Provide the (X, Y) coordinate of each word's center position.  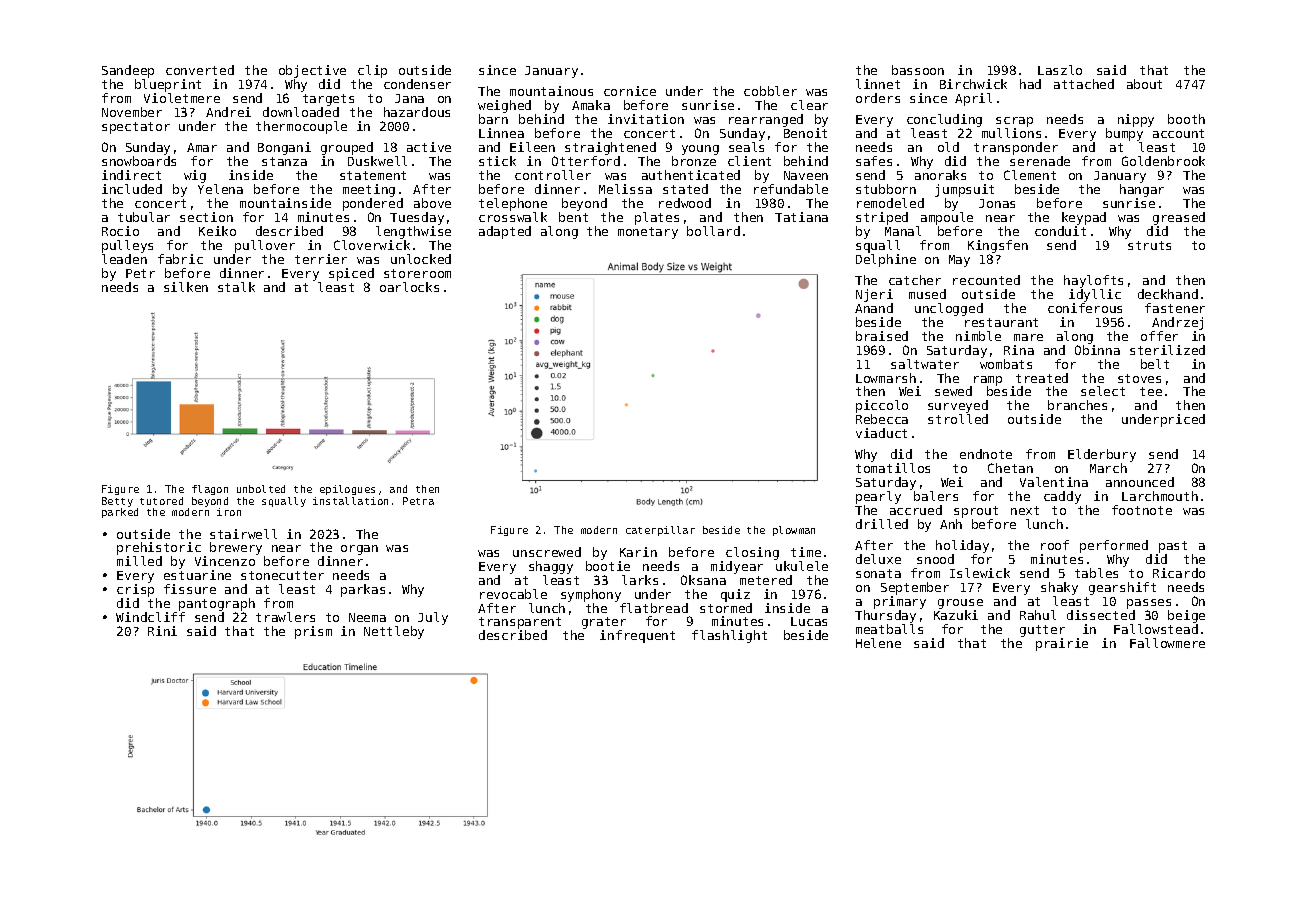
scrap (1014, 122)
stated (685, 189)
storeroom (417, 273)
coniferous (1085, 308)
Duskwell (377, 161)
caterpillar (660, 531)
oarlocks (409, 287)
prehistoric (159, 548)
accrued (916, 510)
